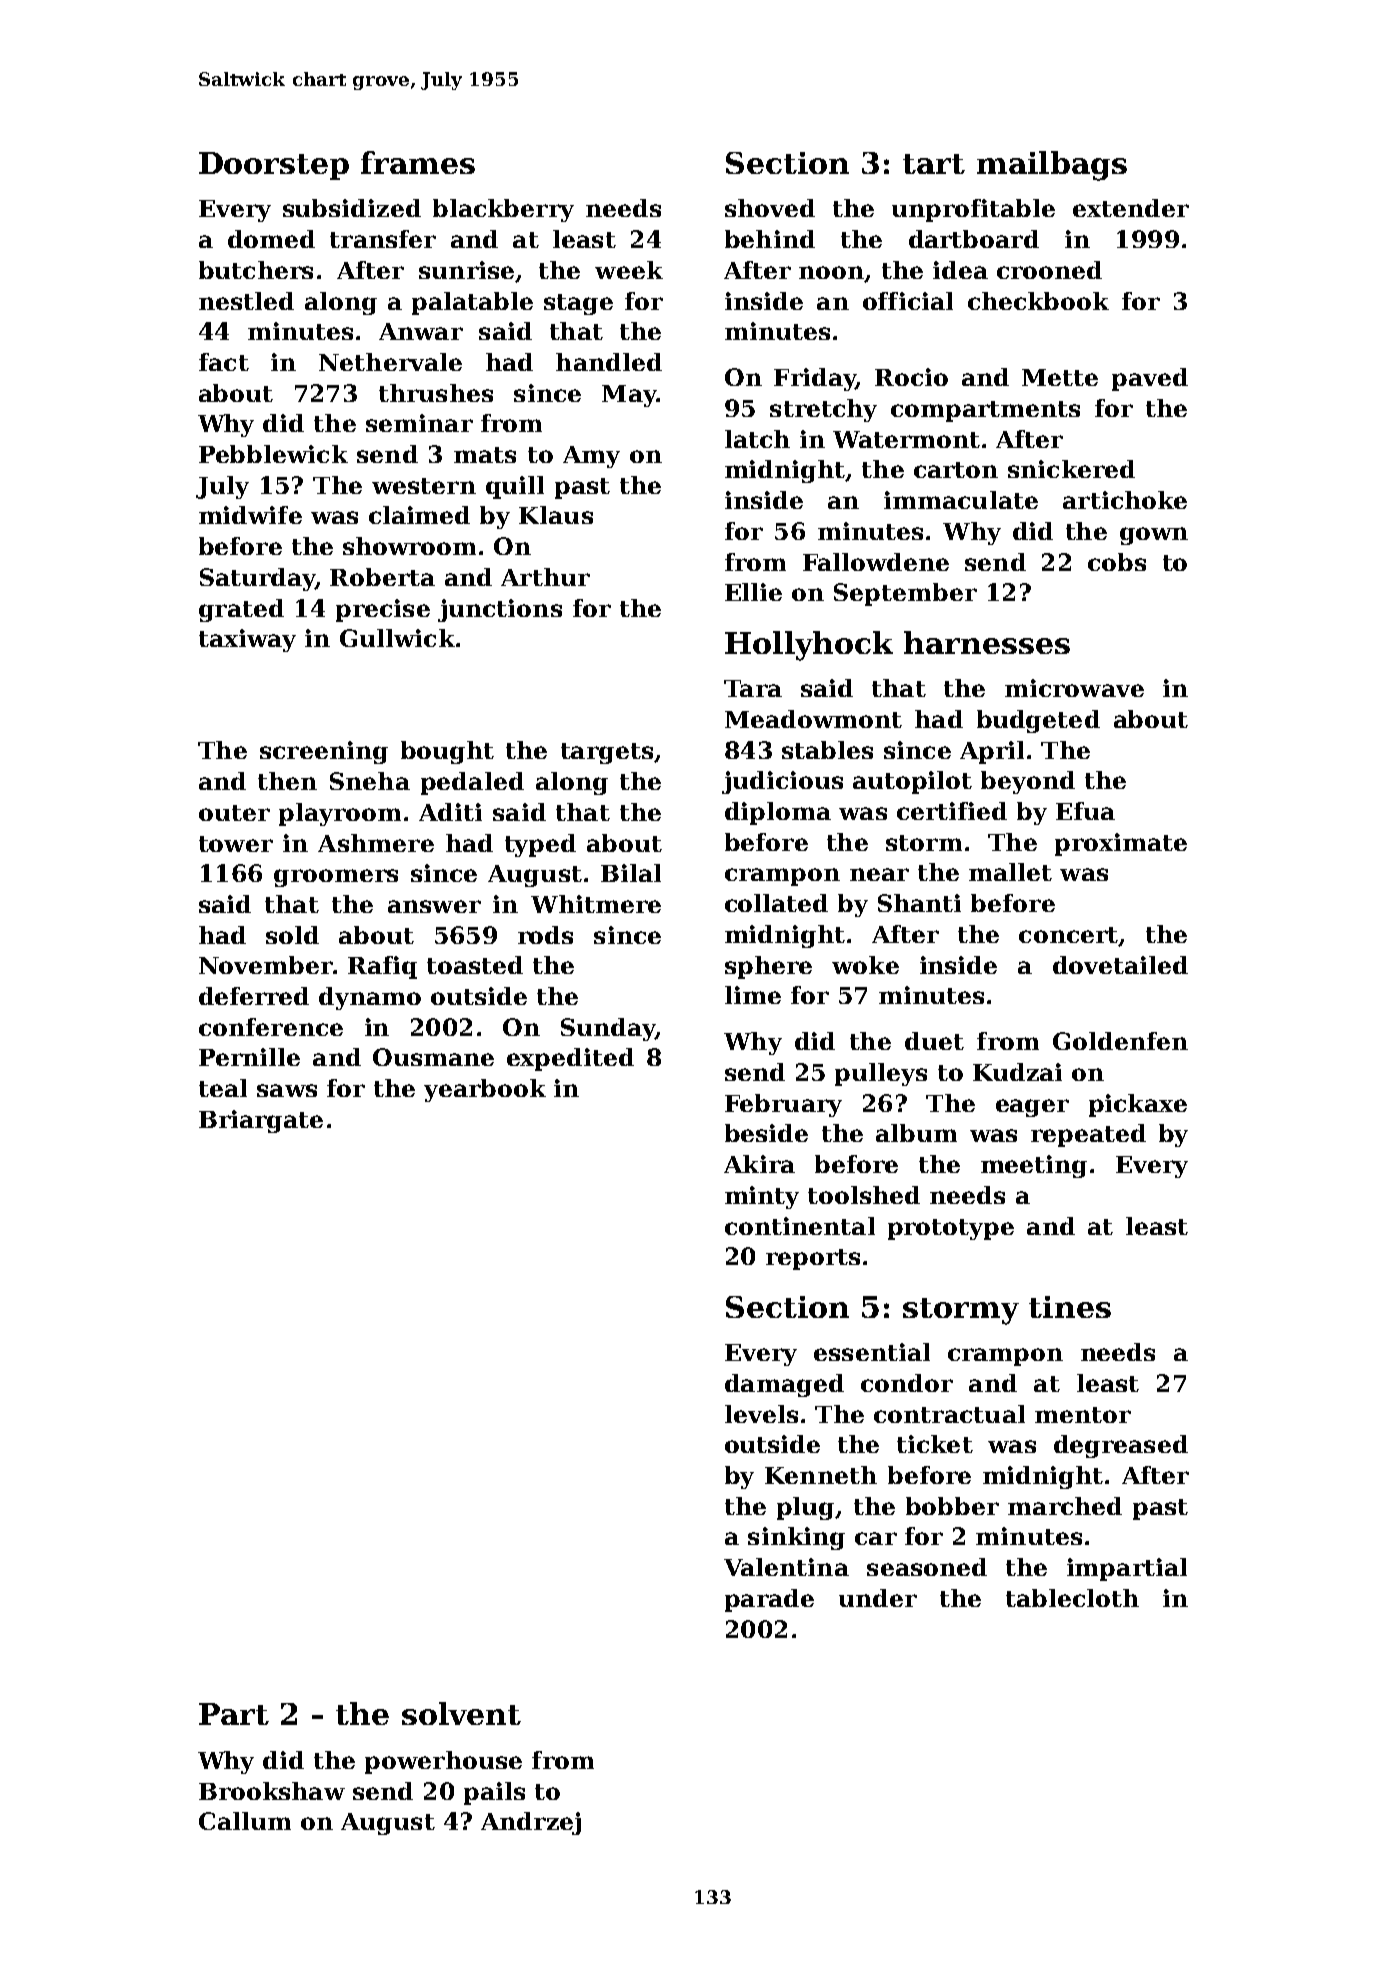 This screenshot has width=1386, height=1969. What do you see at coordinates (287, 781) in the screenshot?
I see `then` at bounding box center [287, 781].
